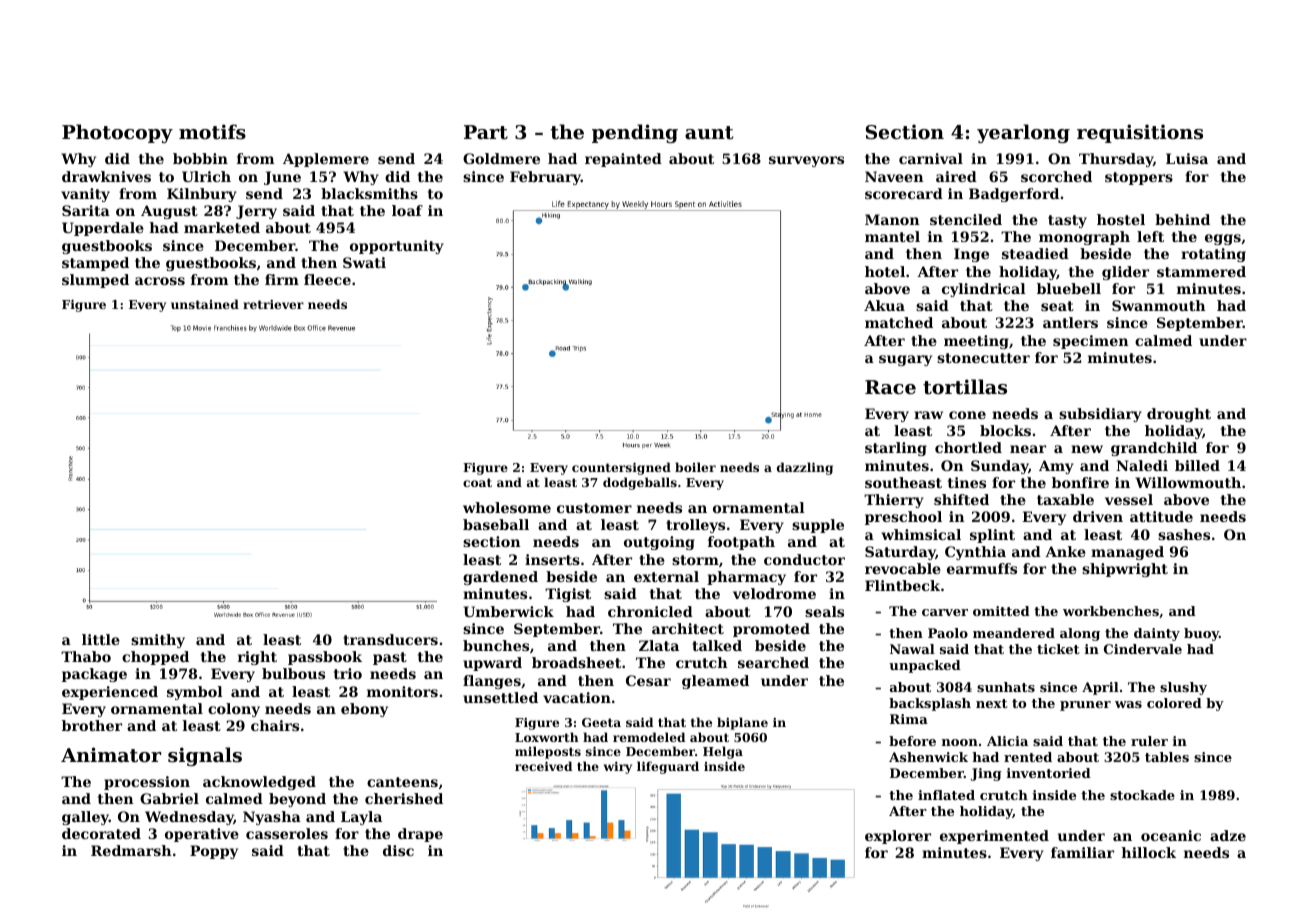 The image size is (1308, 924). Describe the element at coordinates (101, 833) in the screenshot. I see `decorated` at that location.
